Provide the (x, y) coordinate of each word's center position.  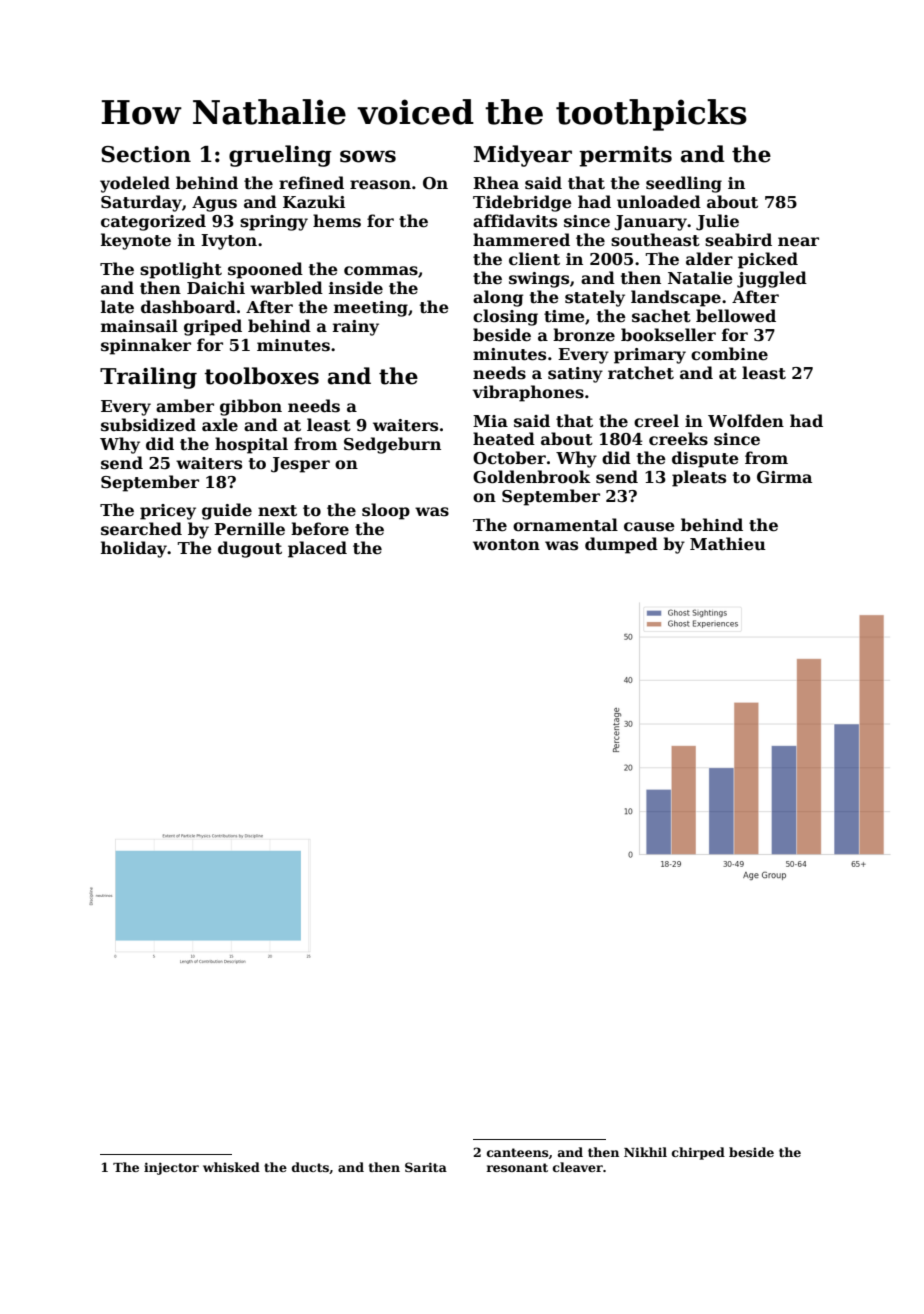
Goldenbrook (532, 477)
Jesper (300, 465)
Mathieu (728, 544)
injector (171, 1168)
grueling (280, 156)
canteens (517, 1152)
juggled (772, 279)
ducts (310, 1167)
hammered (521, 239)
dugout (250, 549)
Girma (784, 477)
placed (317, 549)
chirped (698, 1153)
